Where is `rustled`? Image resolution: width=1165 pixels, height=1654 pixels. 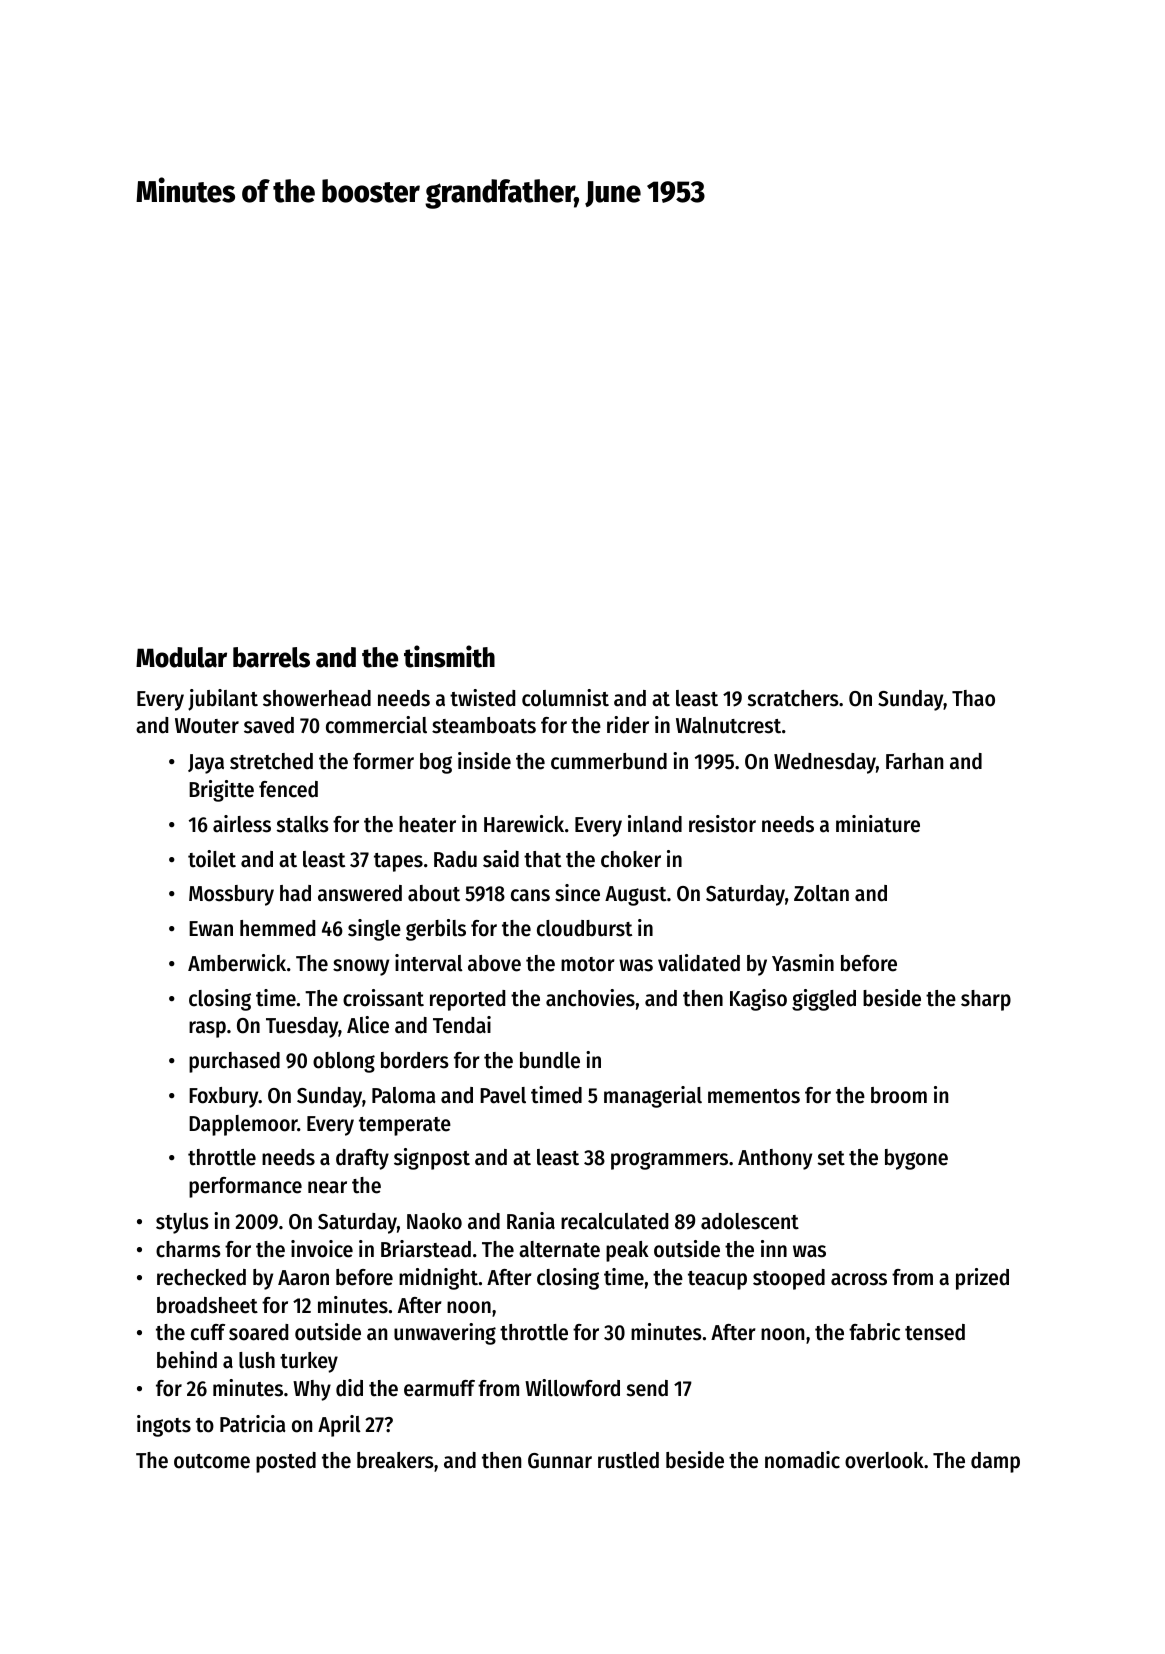
rustled is located at coordinates (628, 1460).
